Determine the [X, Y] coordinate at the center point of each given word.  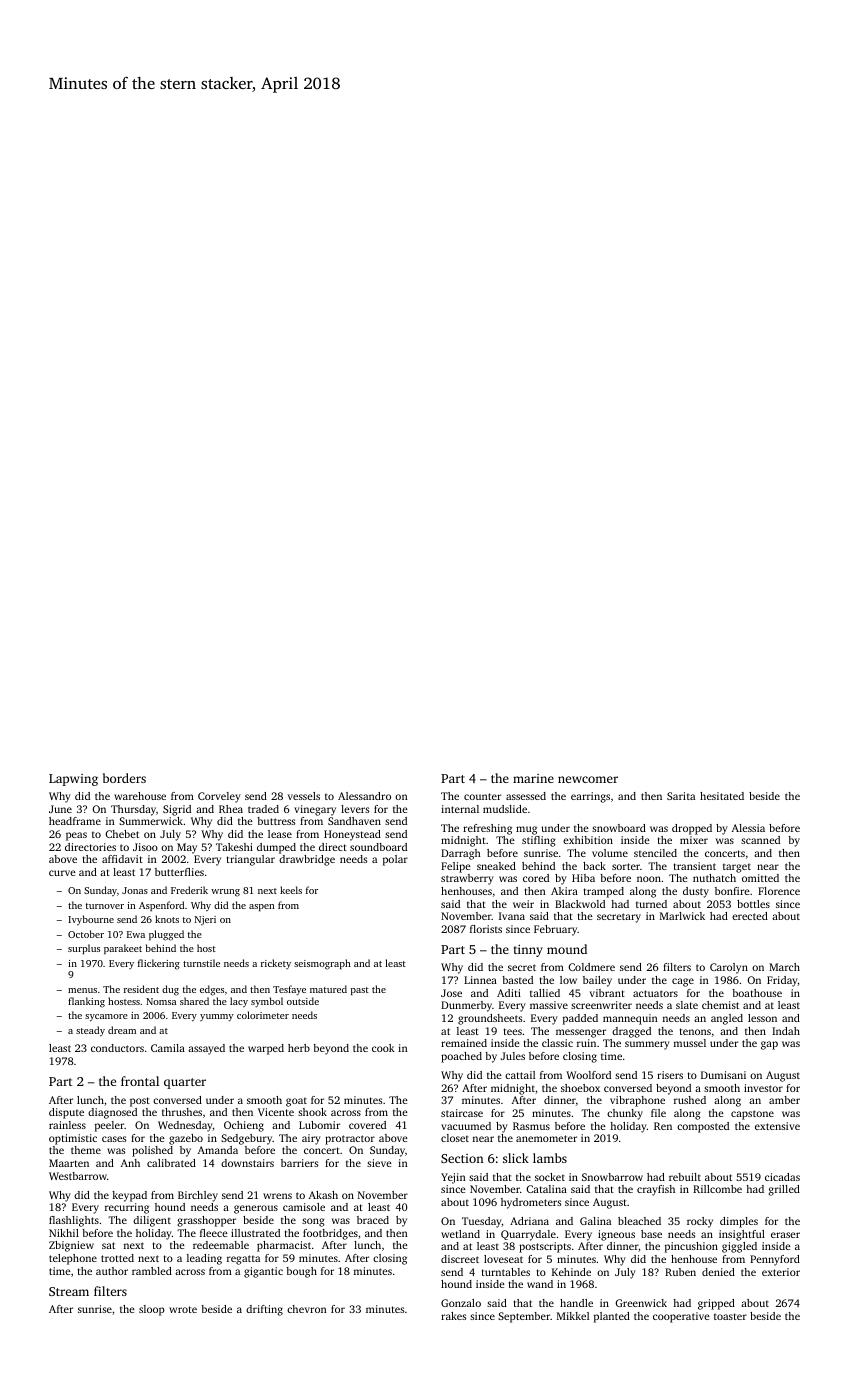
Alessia [748, 828]
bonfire [732, 891]
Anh [130, 1163]
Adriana [529, 1221]
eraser [785, 1235]
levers [355, 809]
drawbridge [307, 860]
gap [769, 1045]
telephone [73, 1259]
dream [122, 1030]
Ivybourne [91, 920]
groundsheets [490, 1019]
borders [124, 778]
